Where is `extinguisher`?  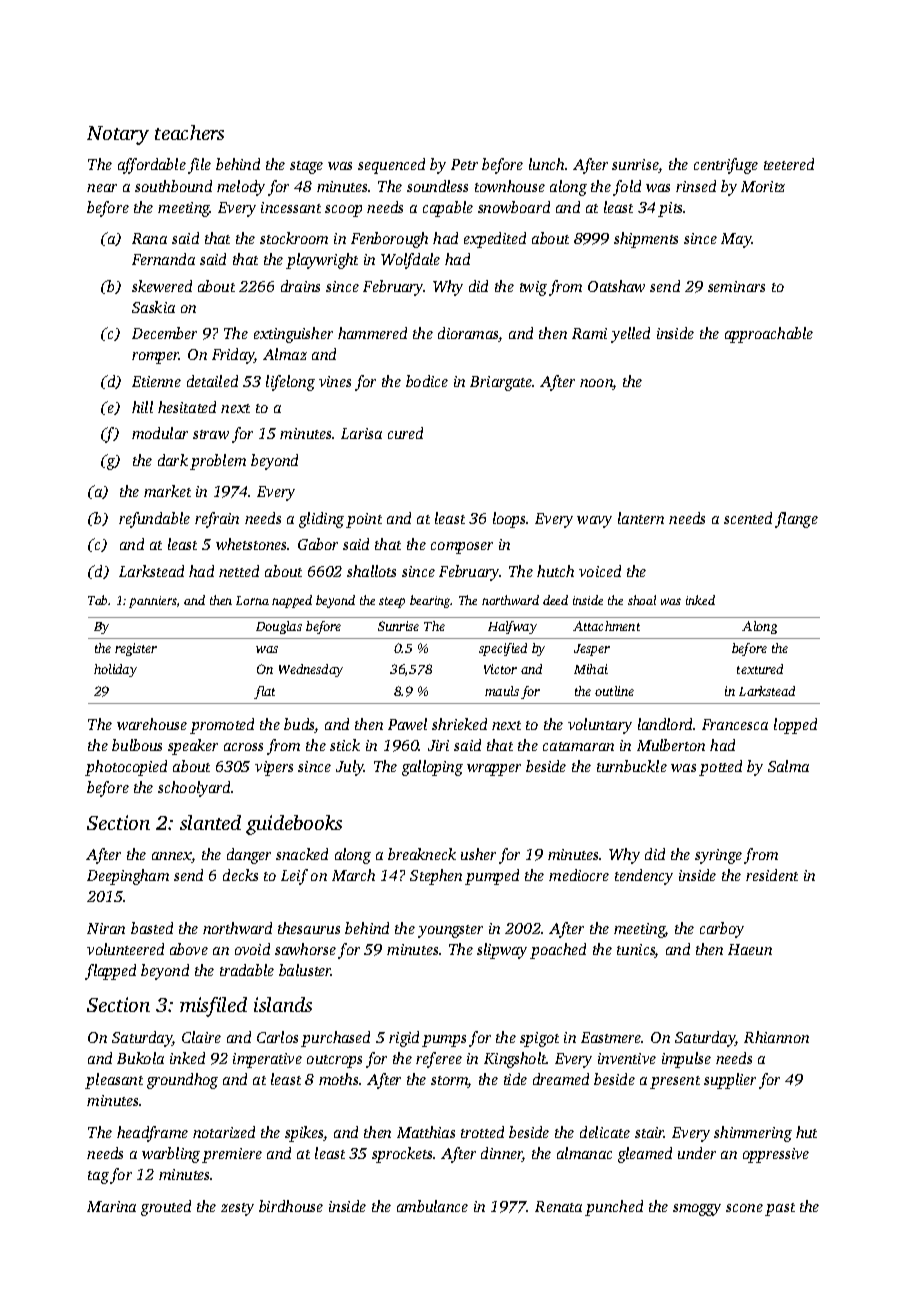
extinguisher is located at coordinates (293, 335).
